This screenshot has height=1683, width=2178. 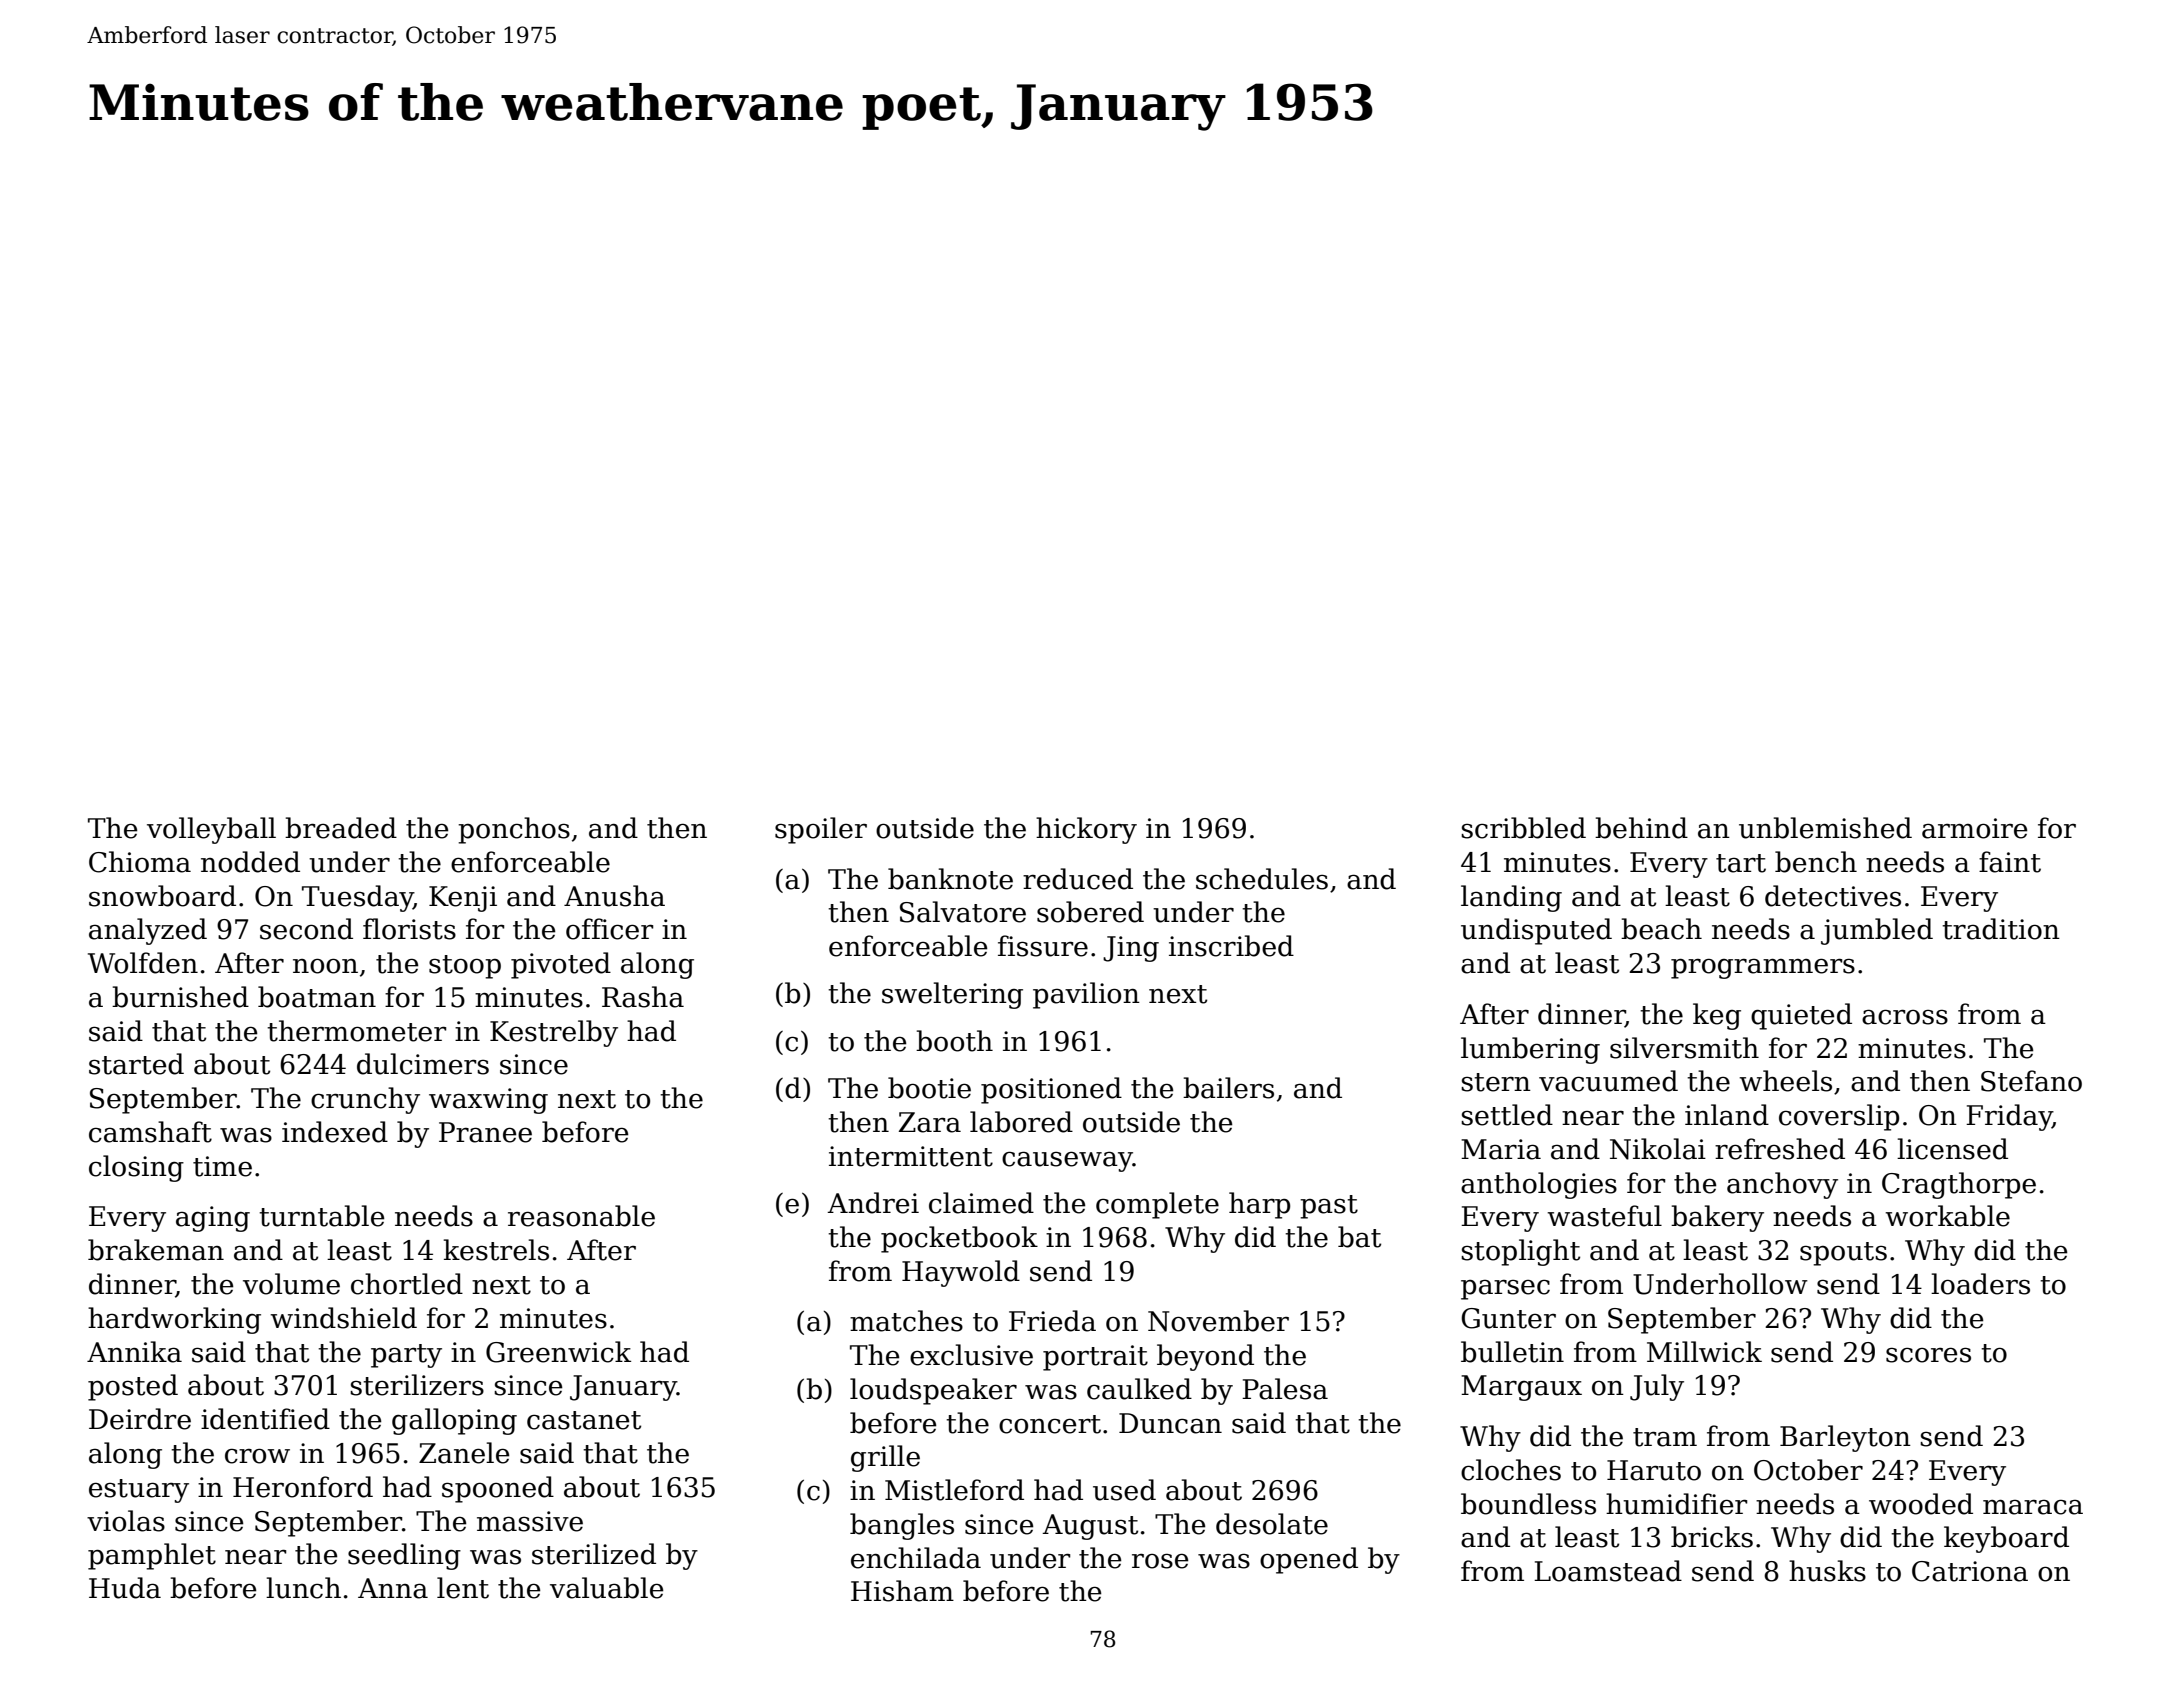 I want to click on desolate, so click(x=1272, y=1524).
